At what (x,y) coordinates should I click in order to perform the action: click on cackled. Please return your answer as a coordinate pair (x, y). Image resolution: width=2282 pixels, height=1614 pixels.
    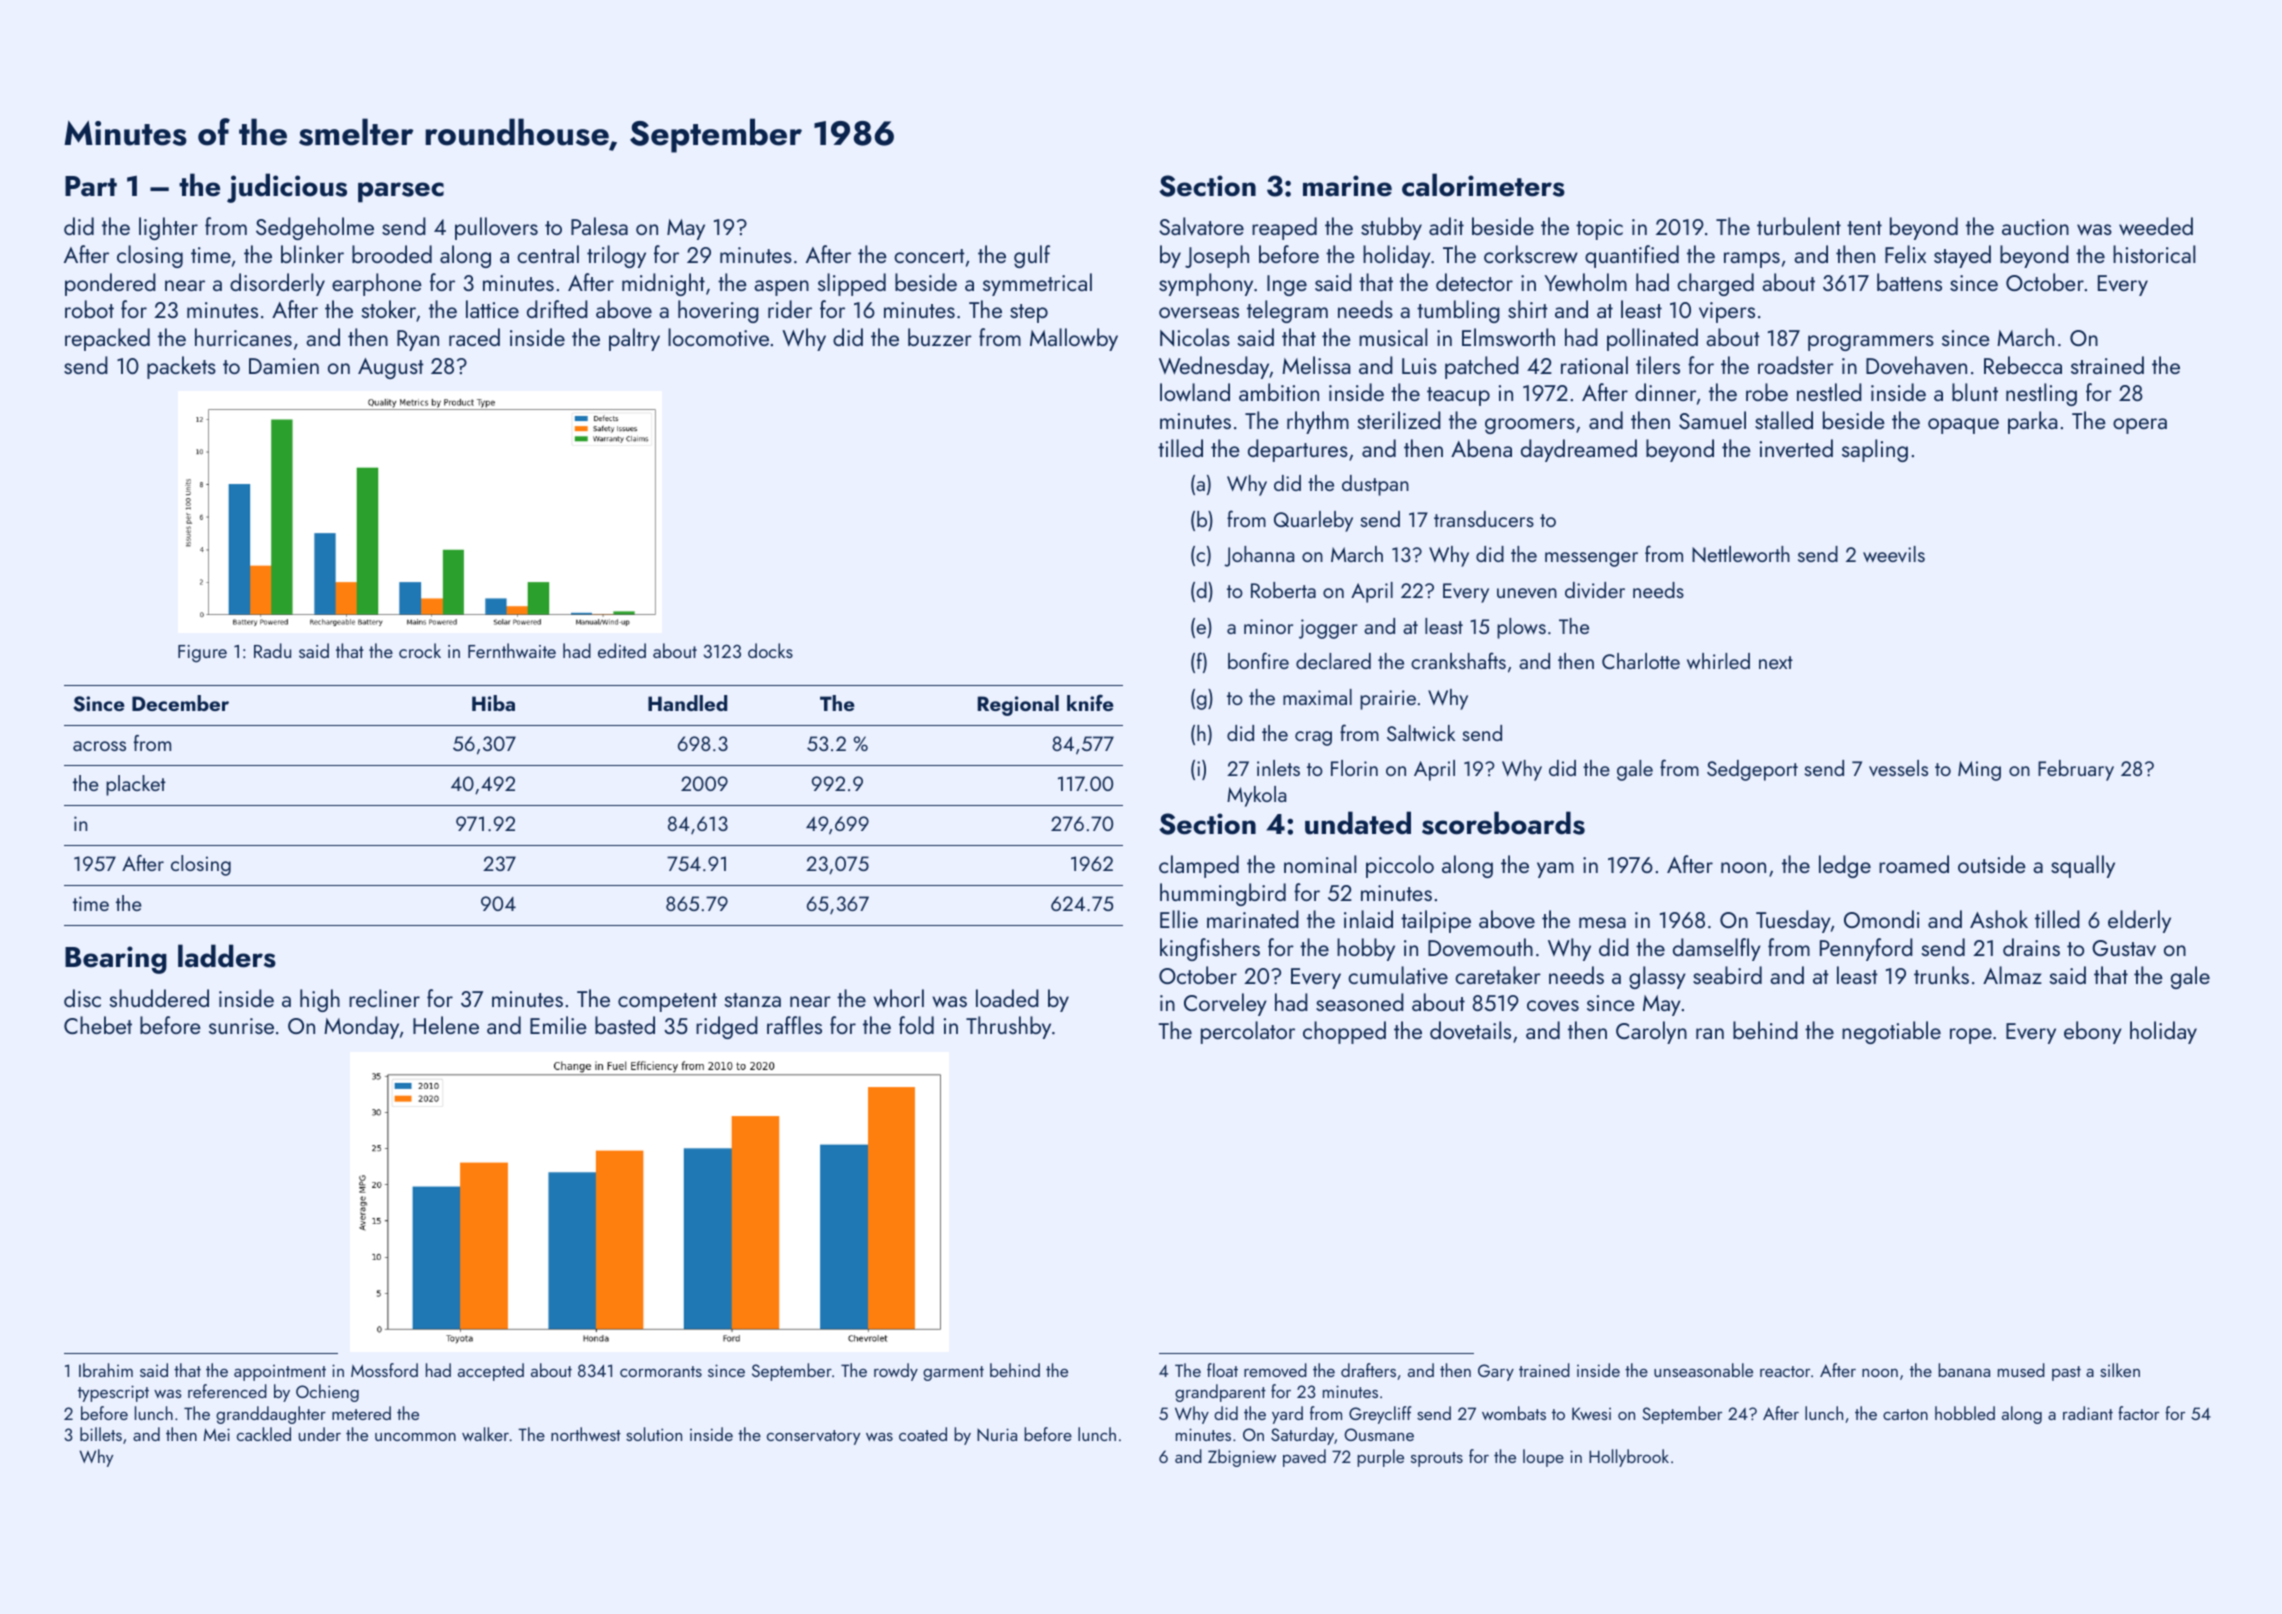
    Looking at the image, I should click on (264, 1434).
